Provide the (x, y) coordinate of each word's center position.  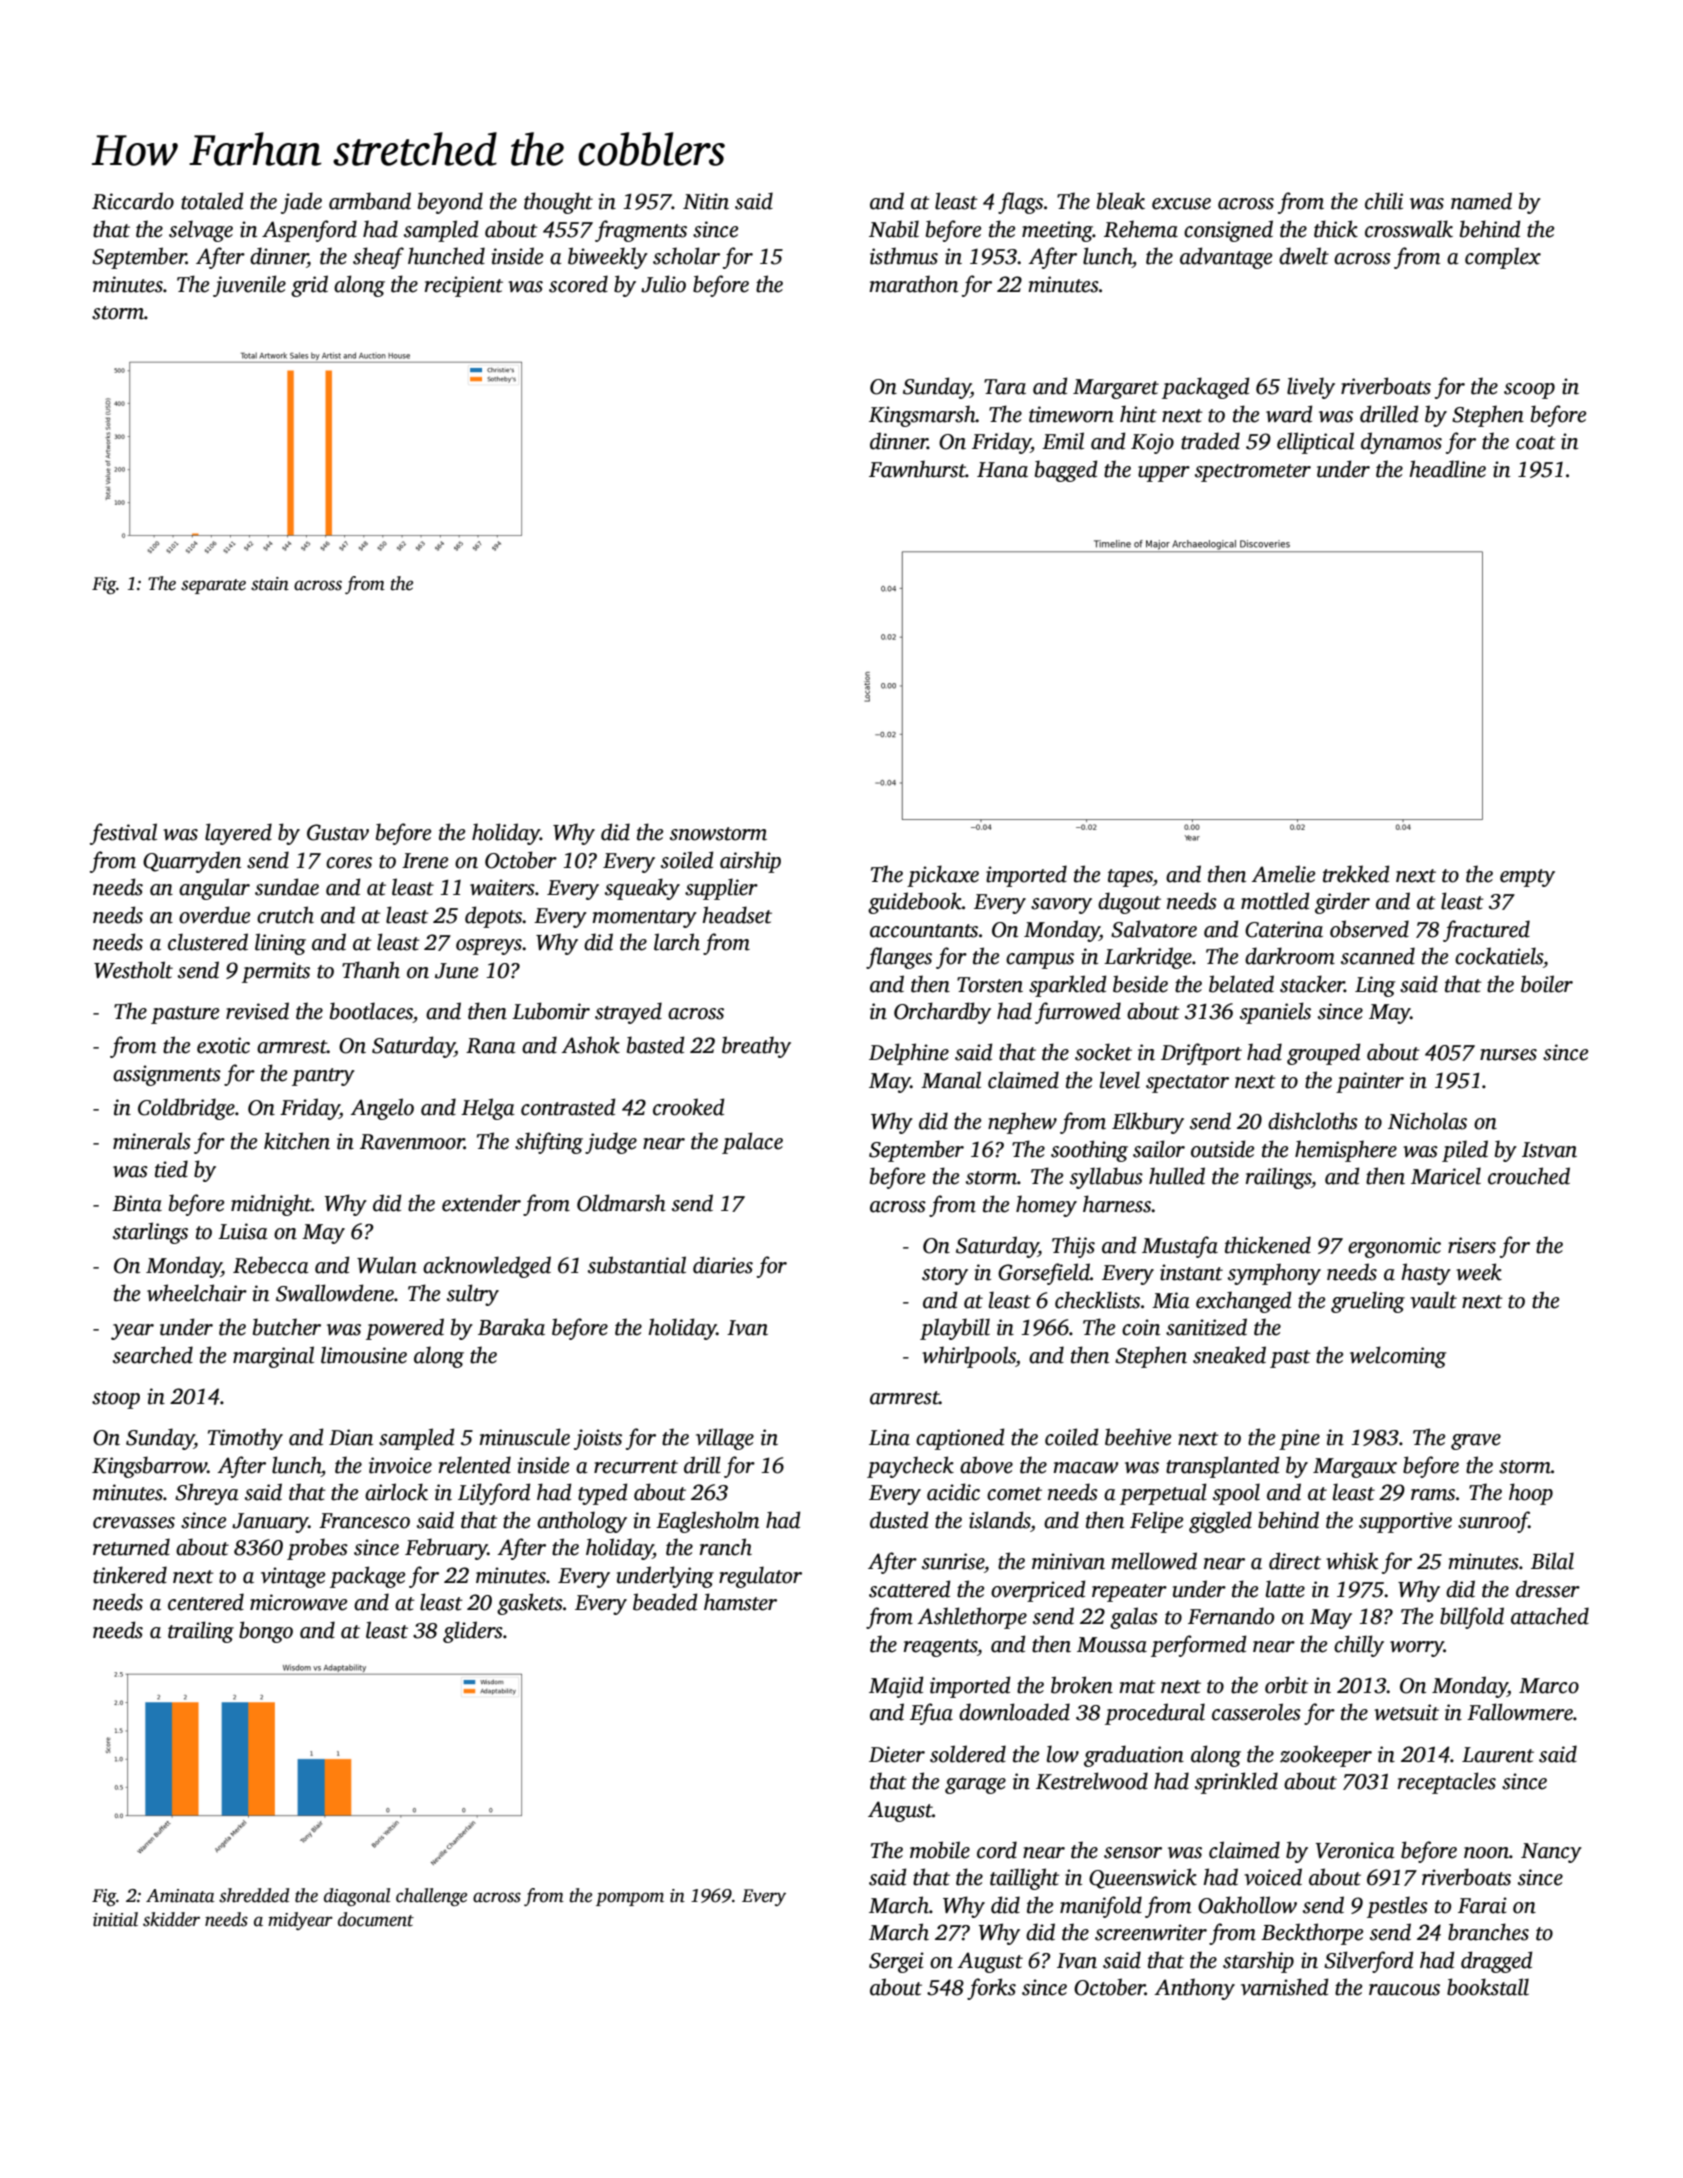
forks (991, 1989)
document (376, 1919)
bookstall (1488, 1987)
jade (301, 203)
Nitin (706, 201)
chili (1384, 201)
